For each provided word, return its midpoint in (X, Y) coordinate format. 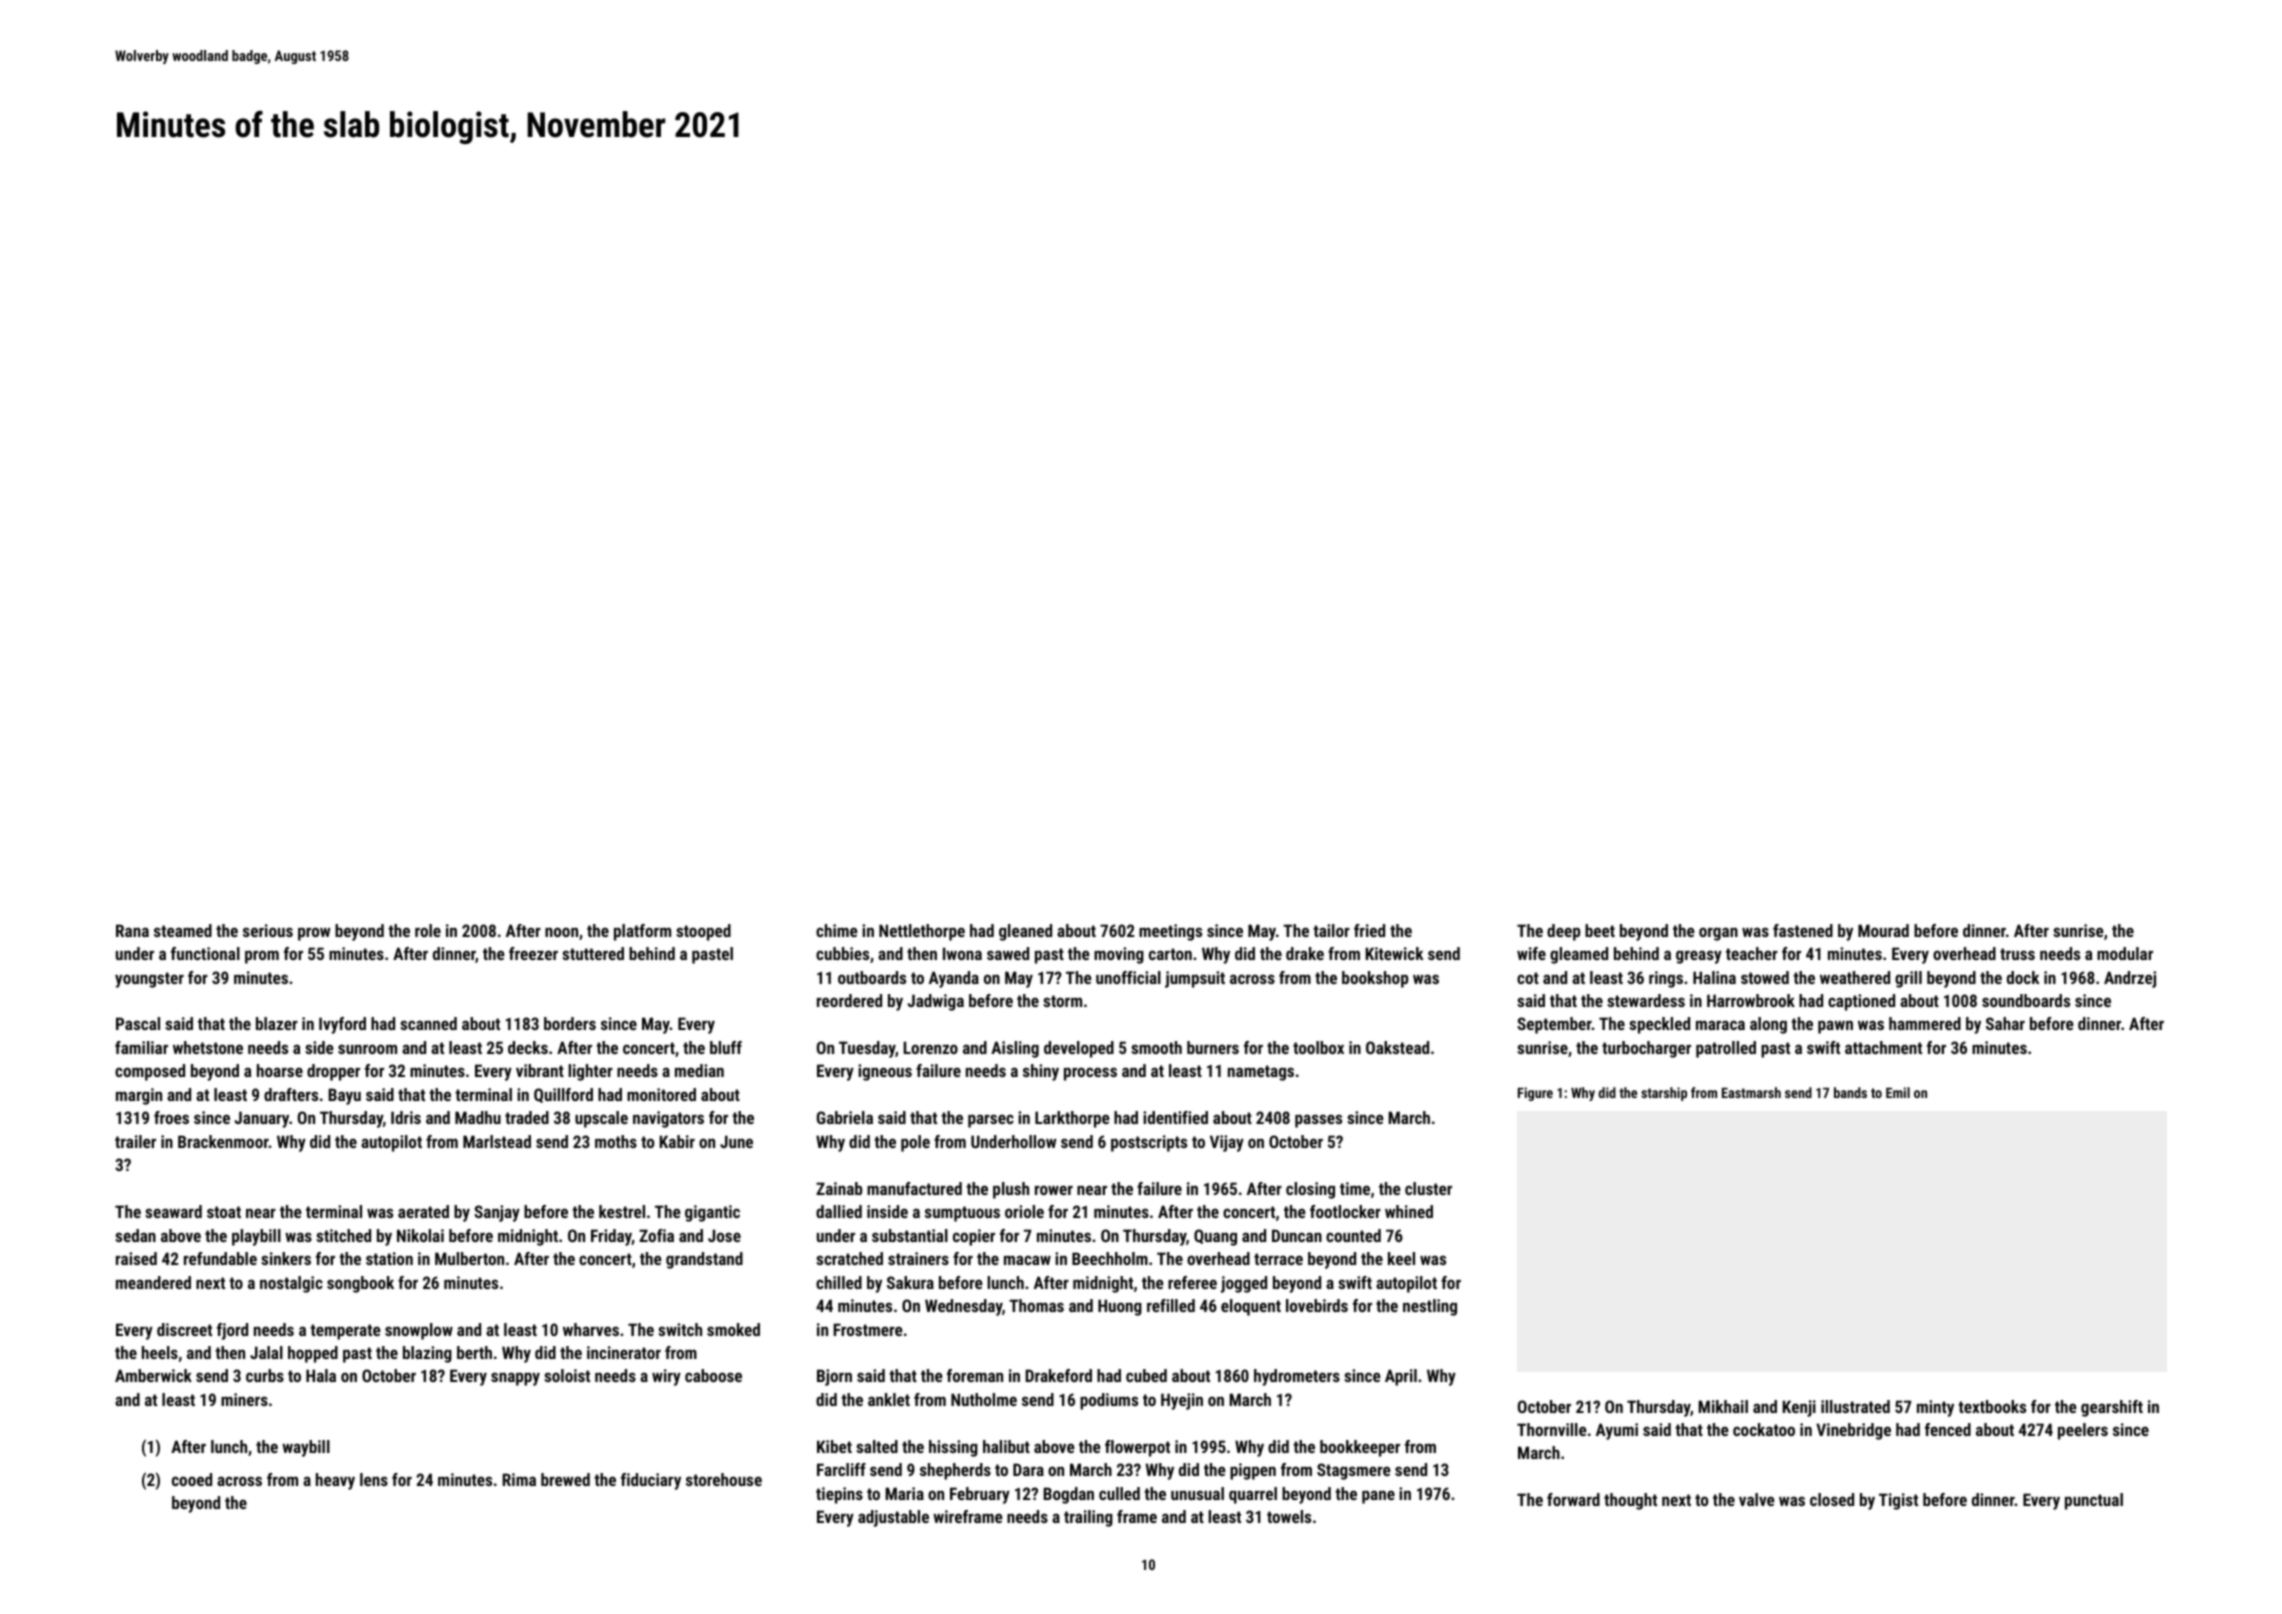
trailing (1088, 1518)
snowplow (419, 1331)
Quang (1215, 1237)
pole (915, 1143)
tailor (1331, 930)
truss (2017, 954)
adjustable (893, 1518)
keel (1401, 1258)
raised (136, 1258)
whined (1409, 1211)
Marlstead (497, 1141)
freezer (533, 953)
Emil (1898, 1092)
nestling (1430, 1307)
